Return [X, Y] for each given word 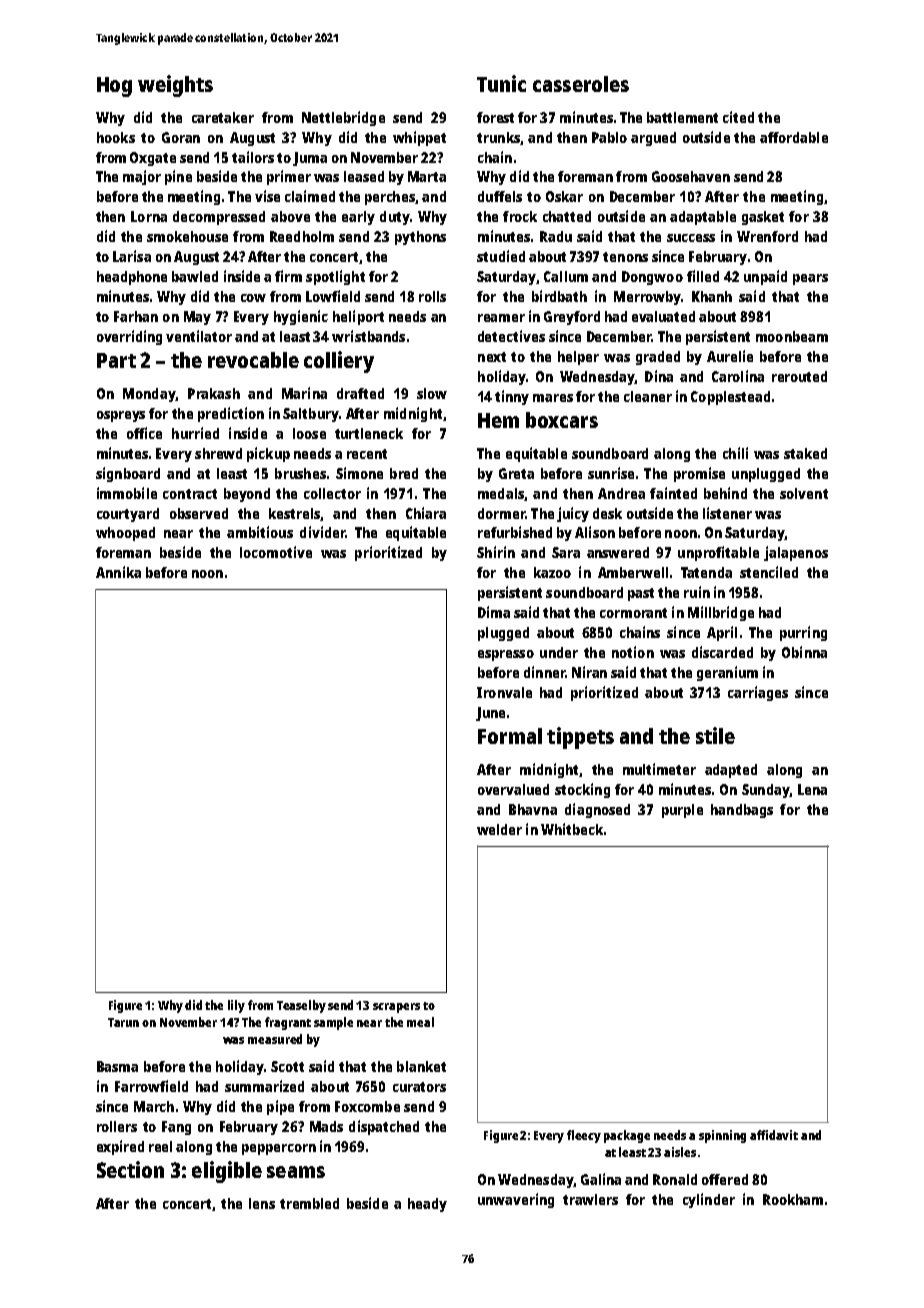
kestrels [294, 513]
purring [803, 633]
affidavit [774, 1135]
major [142, 177]
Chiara [426, 513]
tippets [580, 738]
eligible [227, 1172]
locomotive [276, 552]
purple [682, 811]
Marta [427, 176]
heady [427, 1205]
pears [810, 279]
